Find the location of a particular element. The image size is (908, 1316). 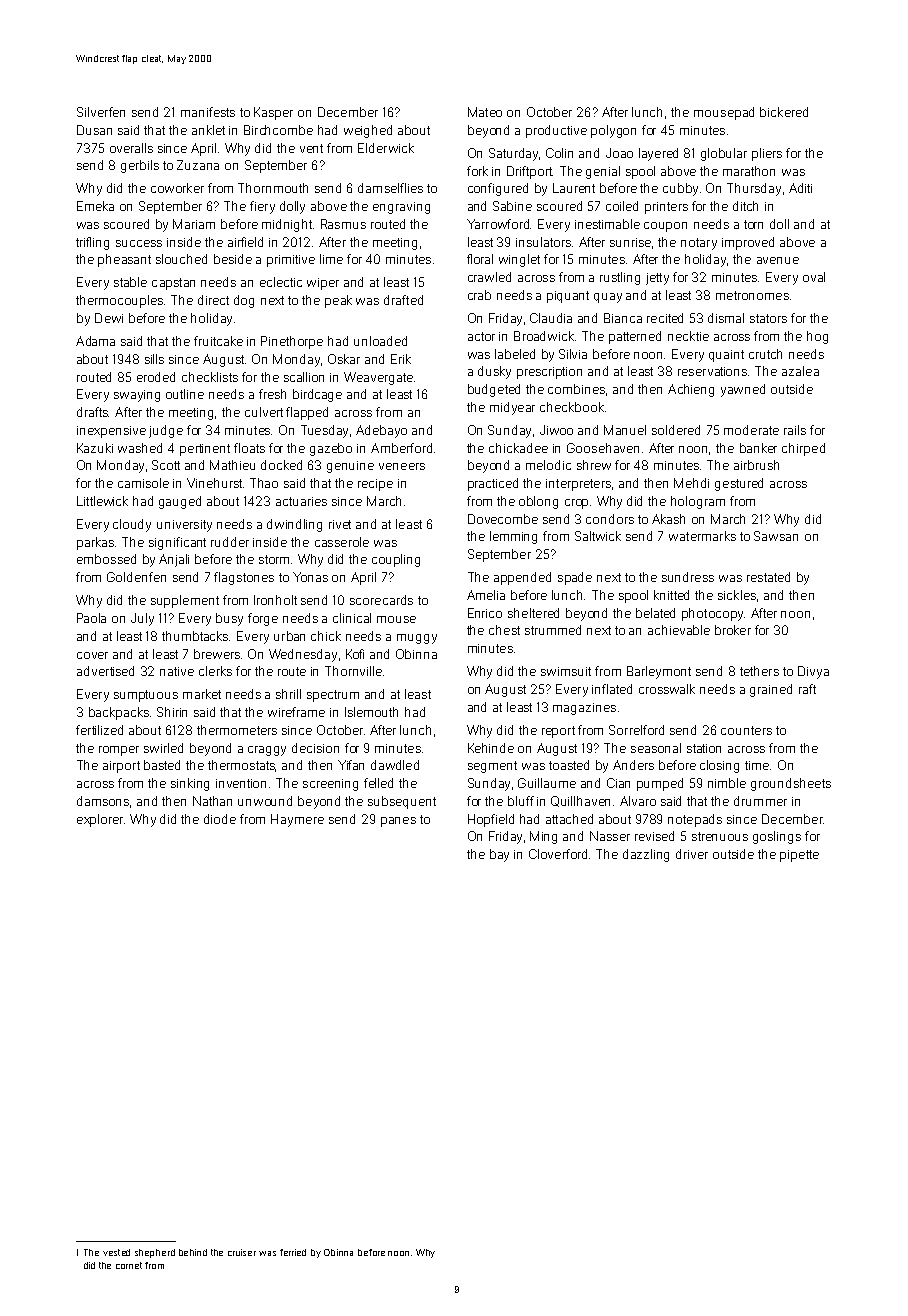

screening is located at coordinates (330, 785).
